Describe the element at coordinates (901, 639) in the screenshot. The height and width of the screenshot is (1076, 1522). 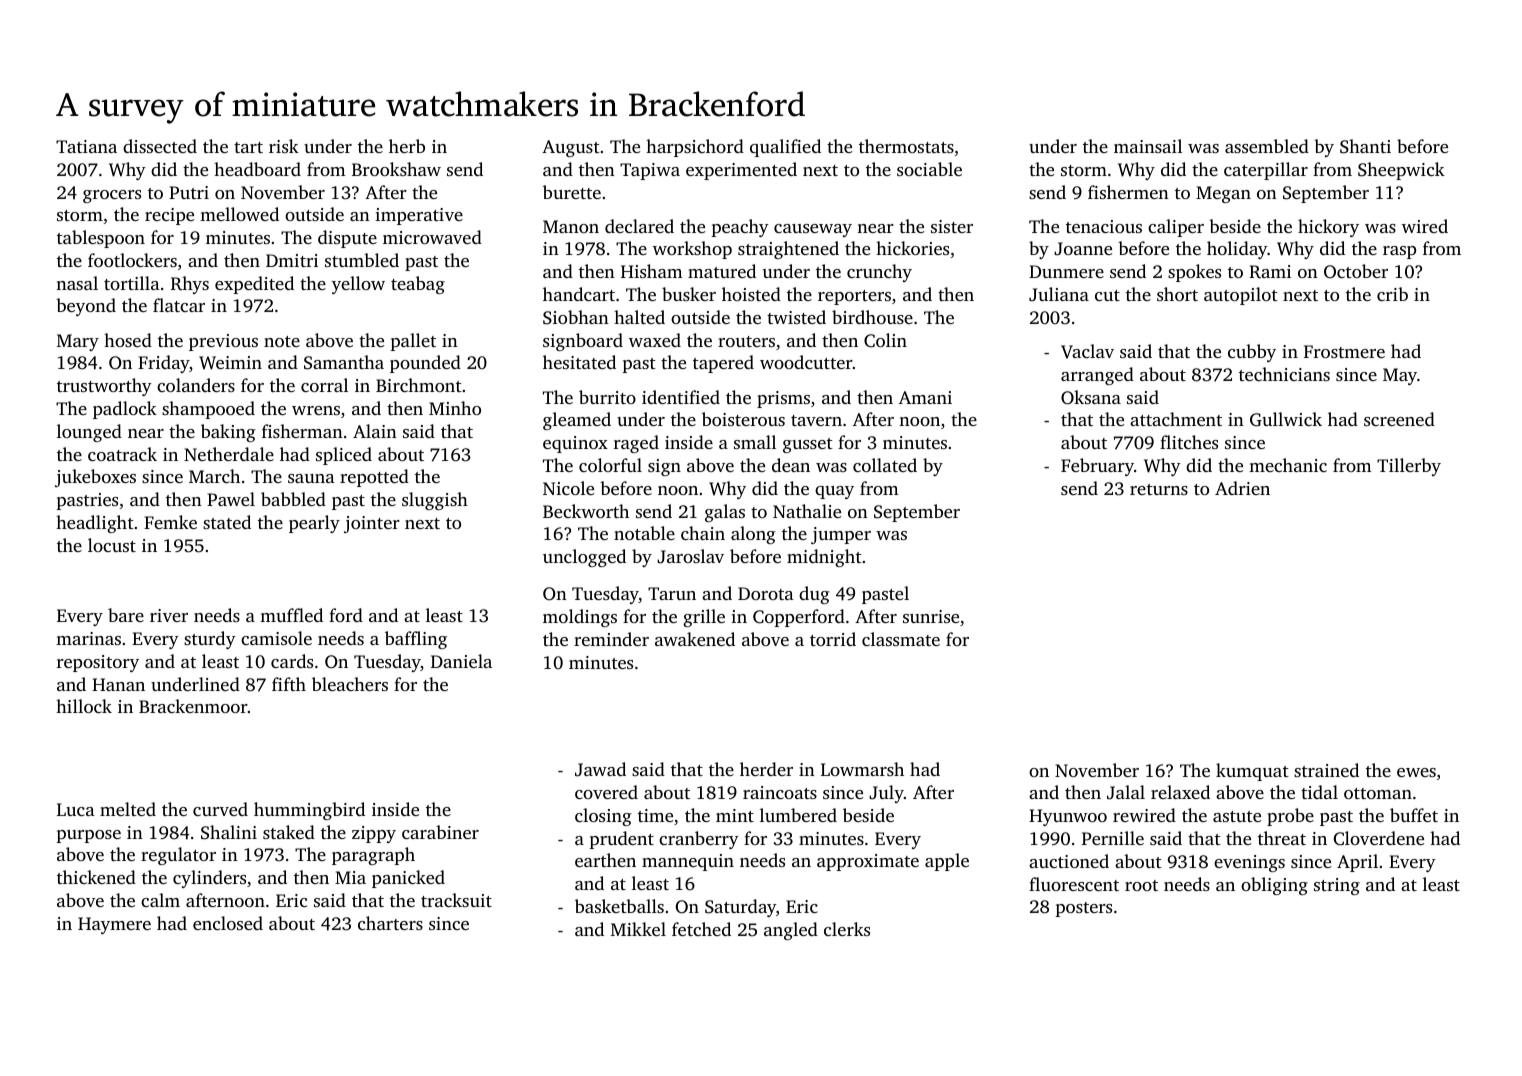
I see `classmate` at that location.
